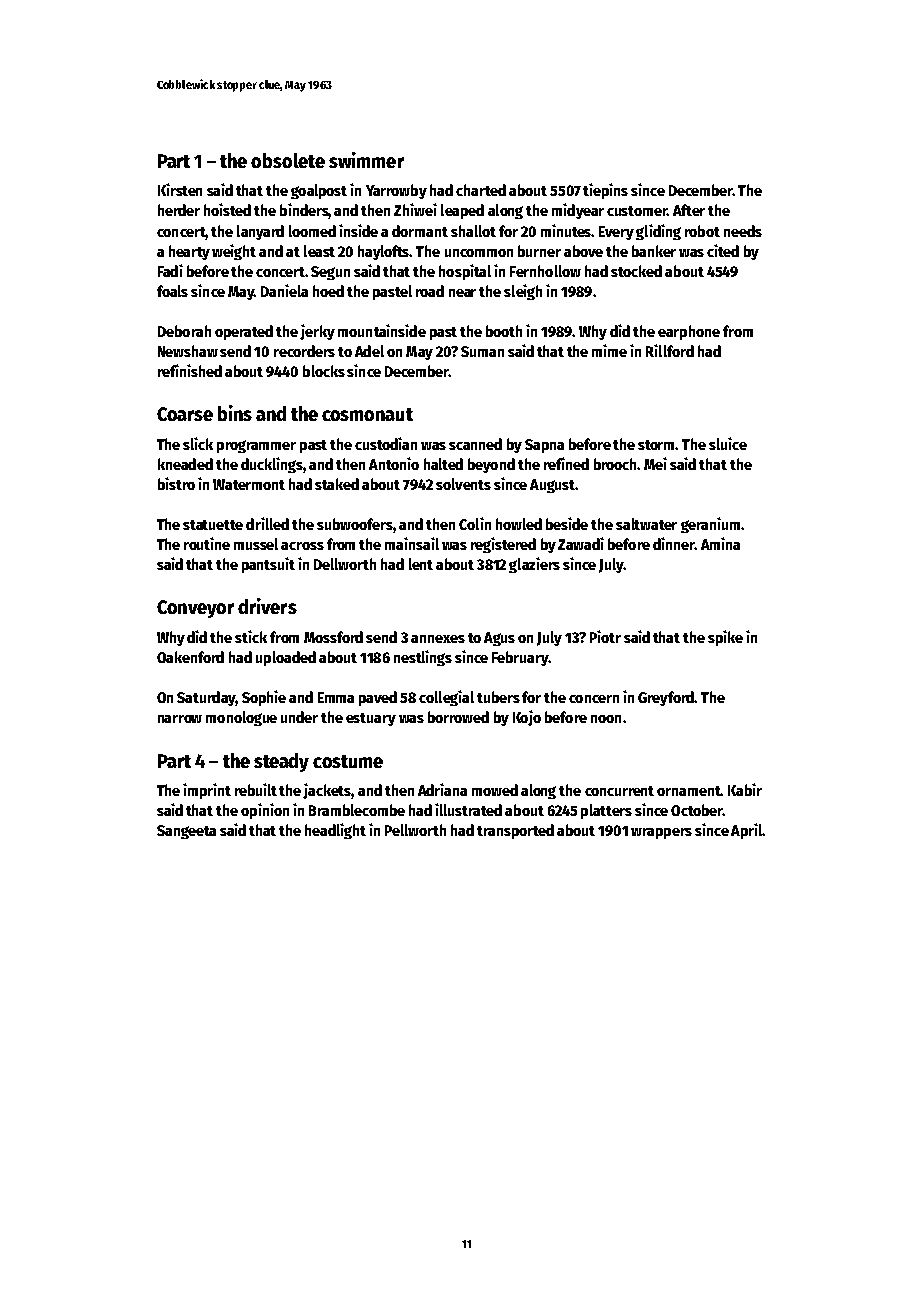 The width and height of the page is (924, 1311). I want to click on bistro, so click(176, 483).
